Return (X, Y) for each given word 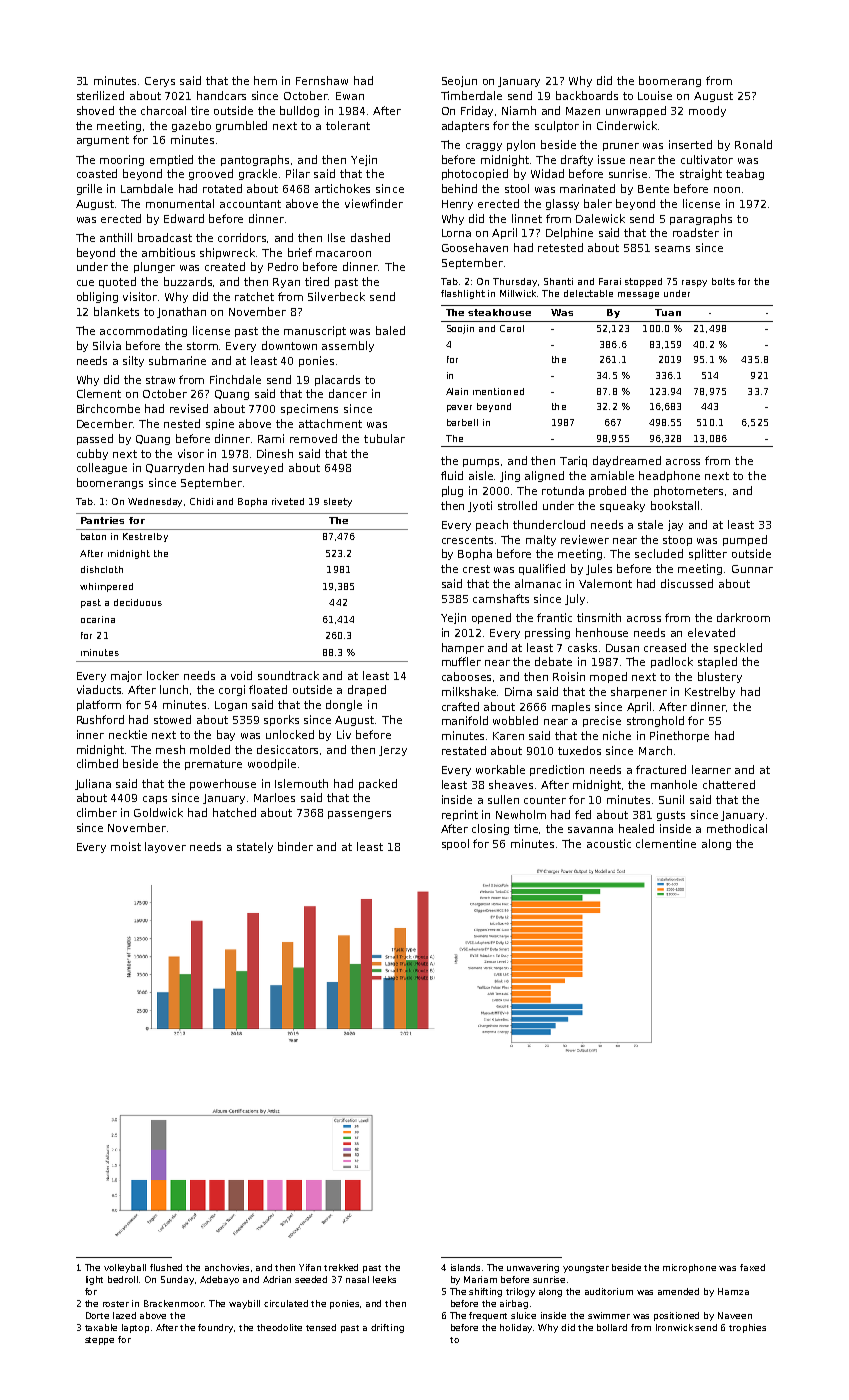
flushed (166, 1267)
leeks (384, 1279)
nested (182, 423)
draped (367, 690)
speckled (738, 648)
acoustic (609, 843)
